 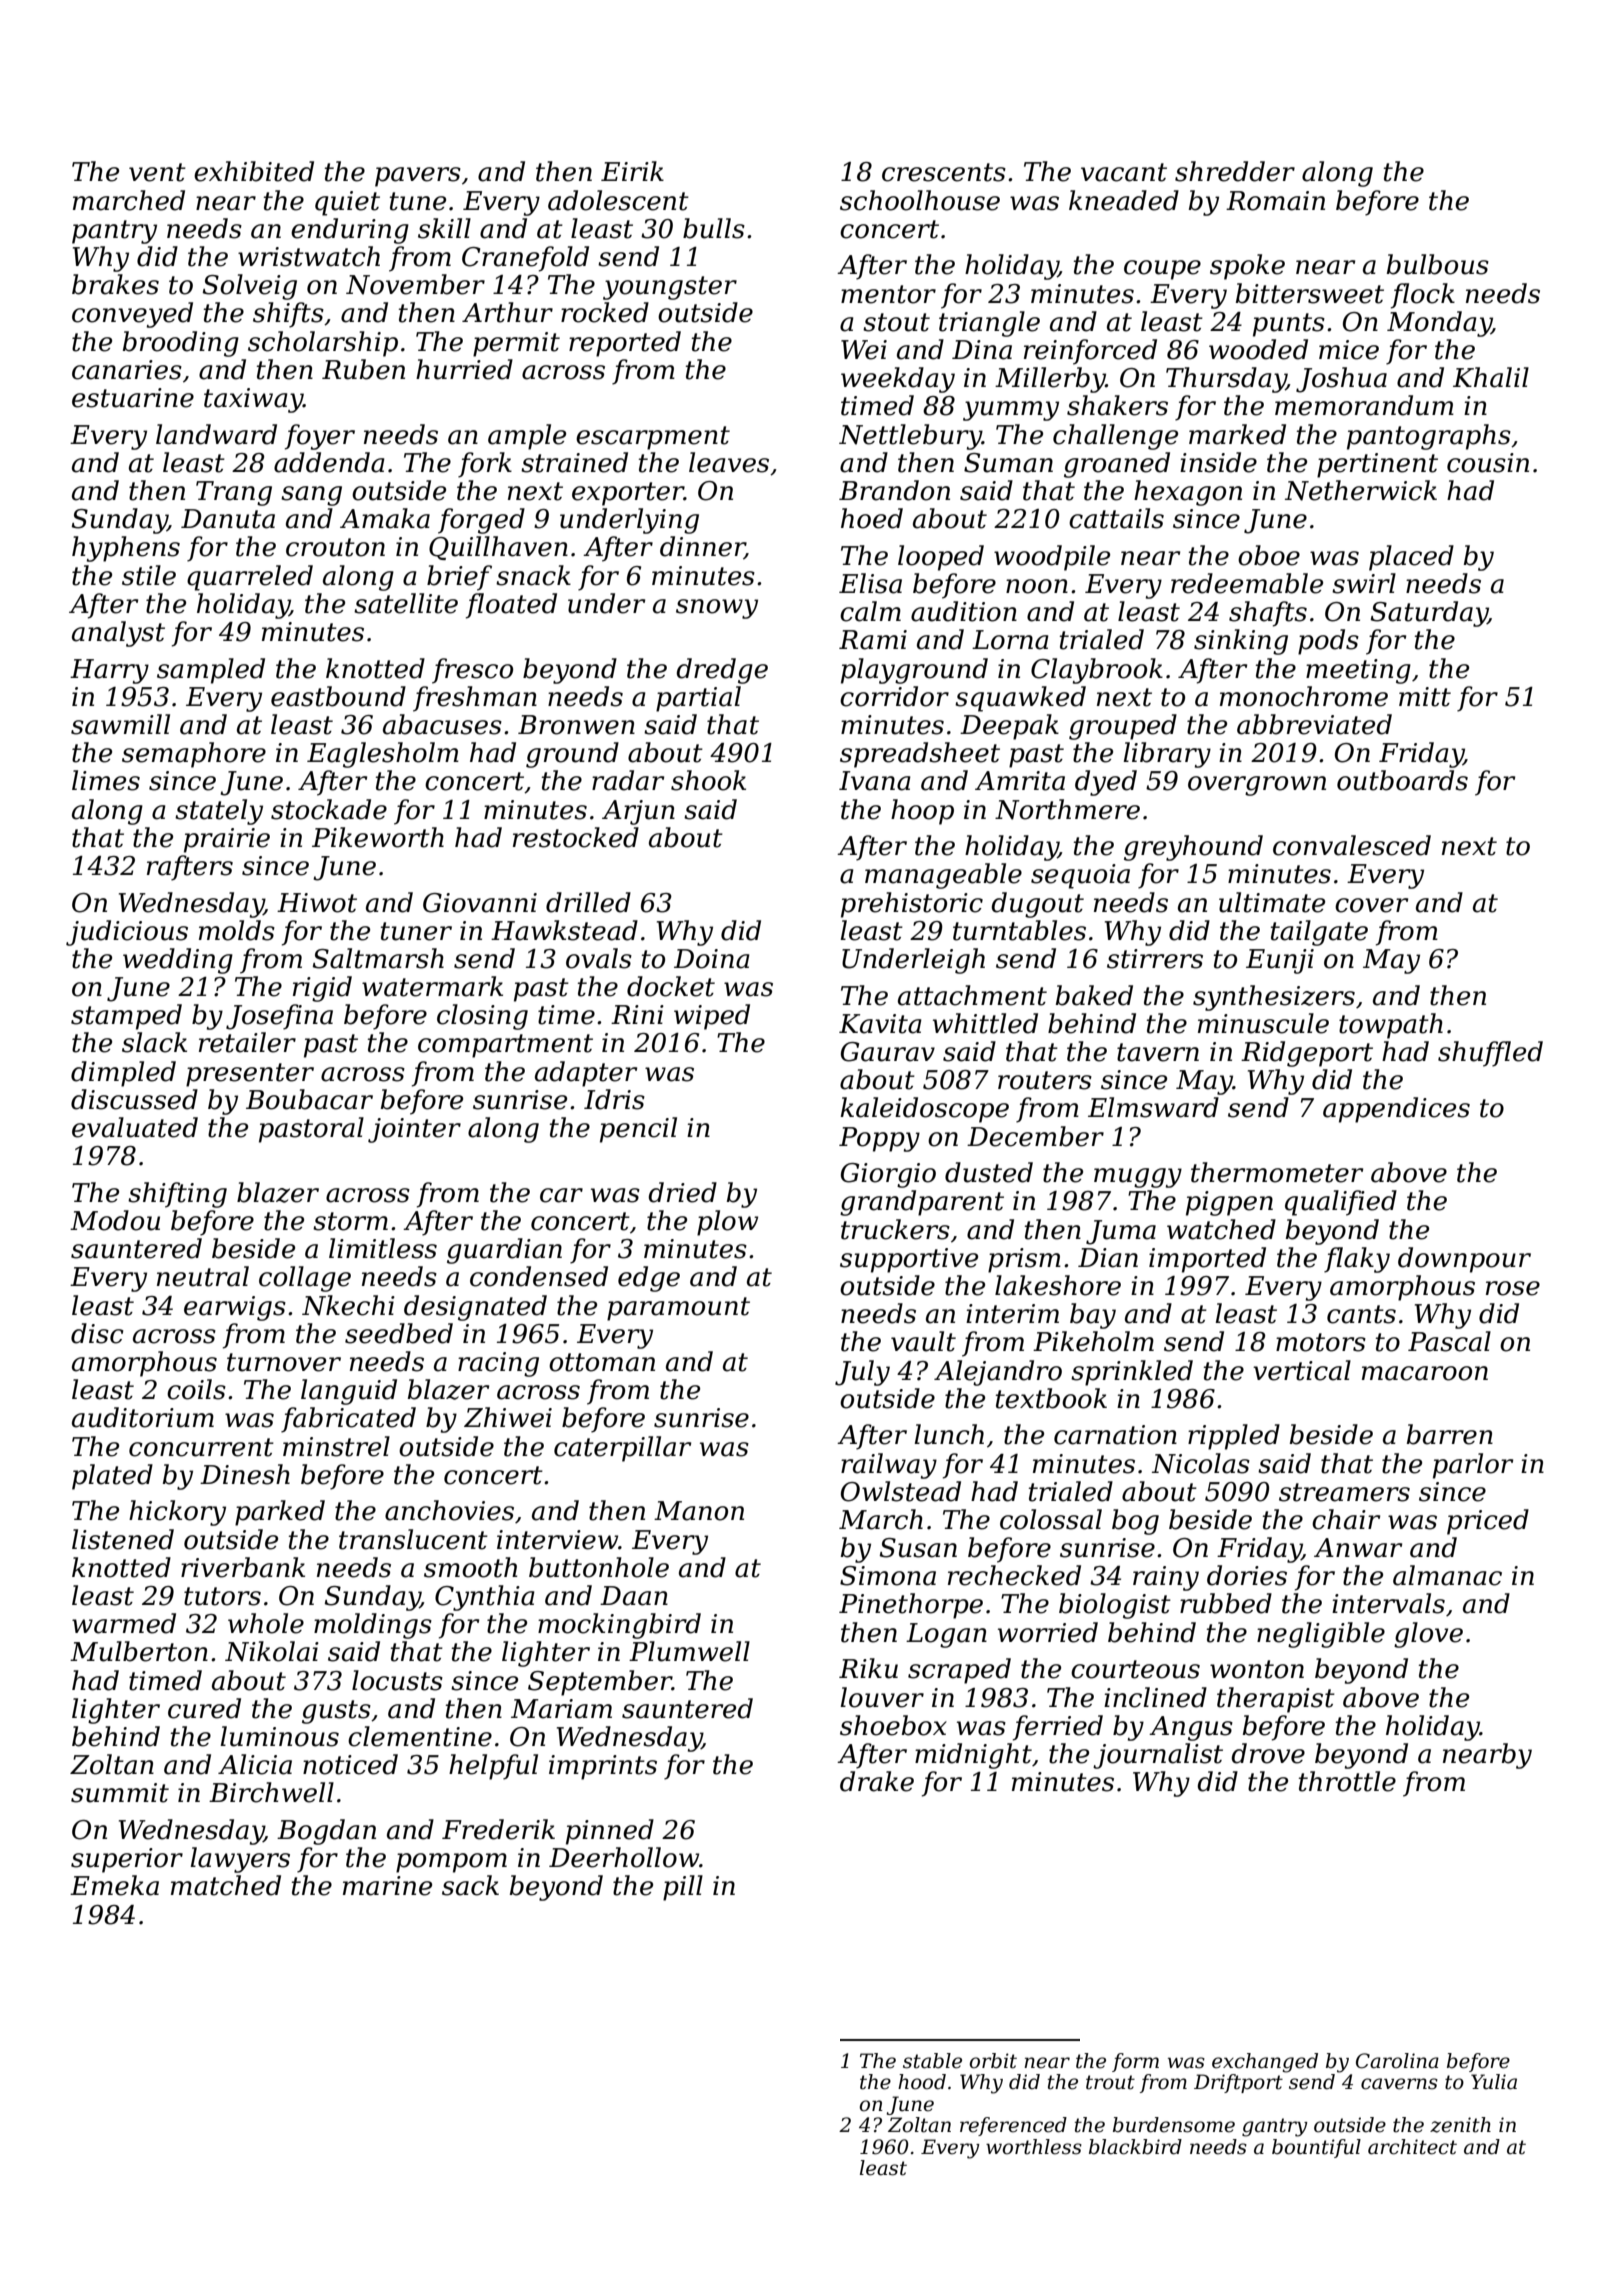 What do you see at coordinates (114, 1885) in the image?
I see `Emeka` at bounding box center [114, 1885].
